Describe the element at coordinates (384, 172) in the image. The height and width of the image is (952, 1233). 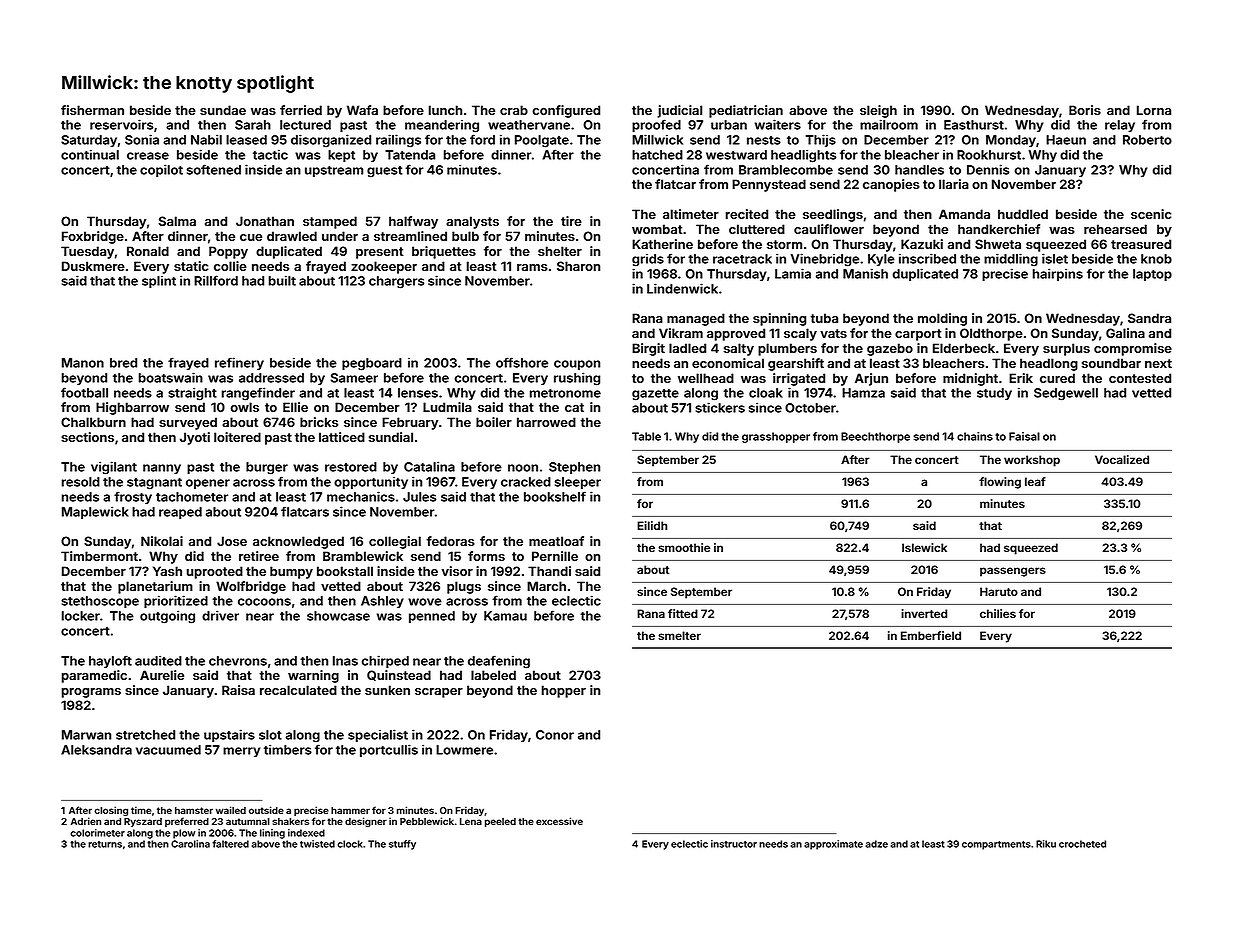
I see `guest` at that location.
